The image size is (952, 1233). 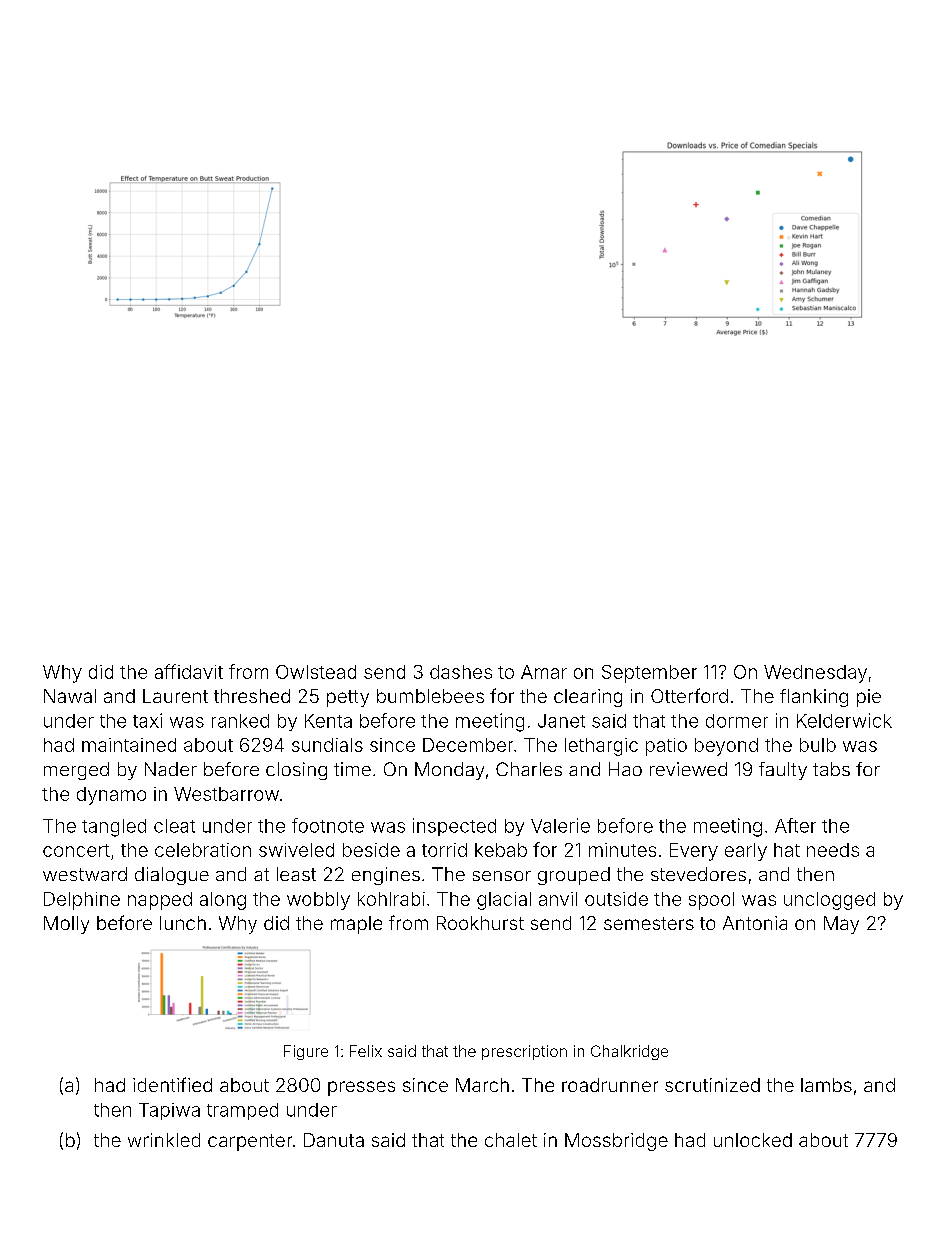 I want to click on Kelderwick, so click(x=844, y=720).
